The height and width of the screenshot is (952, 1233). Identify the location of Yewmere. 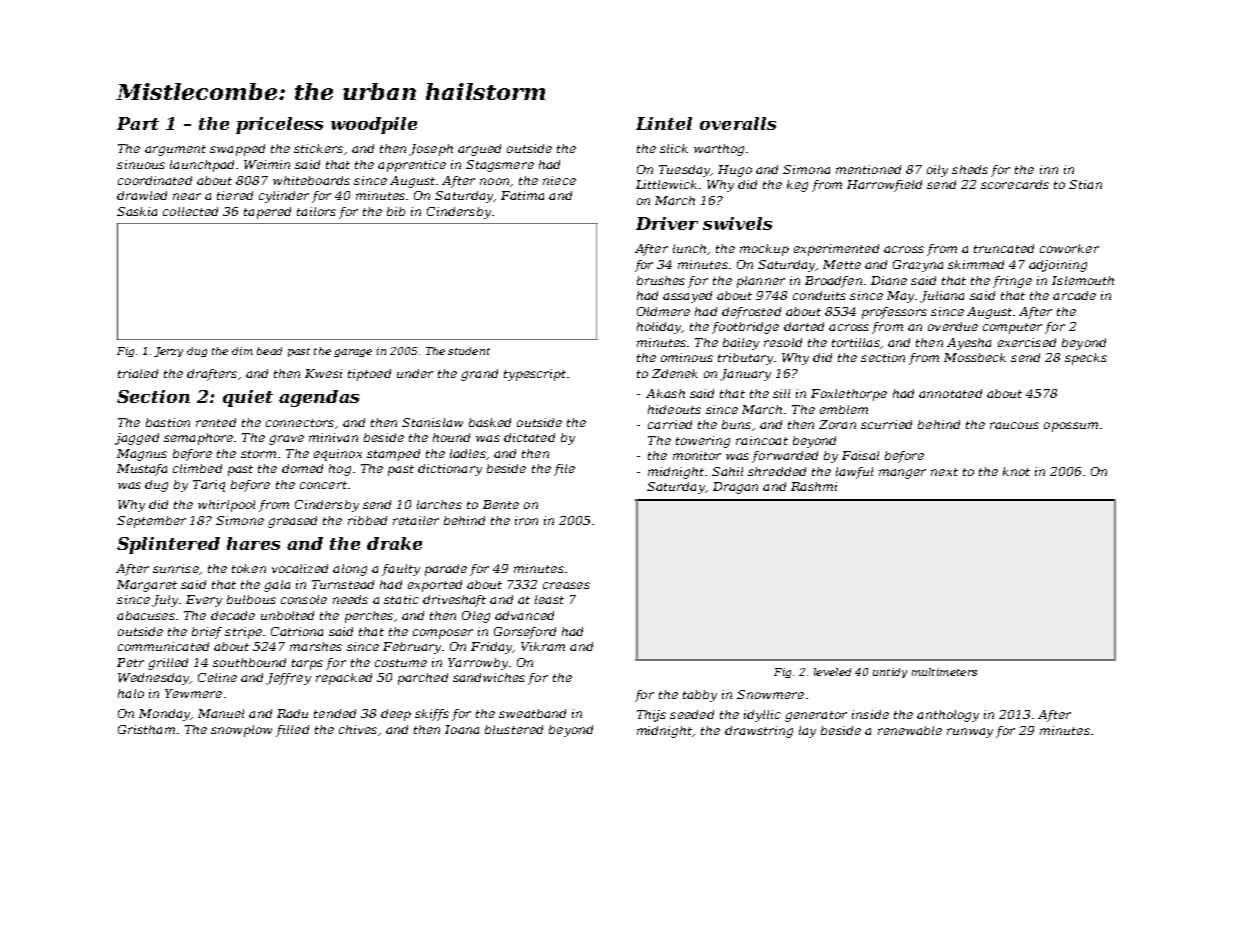
(193, 693).
